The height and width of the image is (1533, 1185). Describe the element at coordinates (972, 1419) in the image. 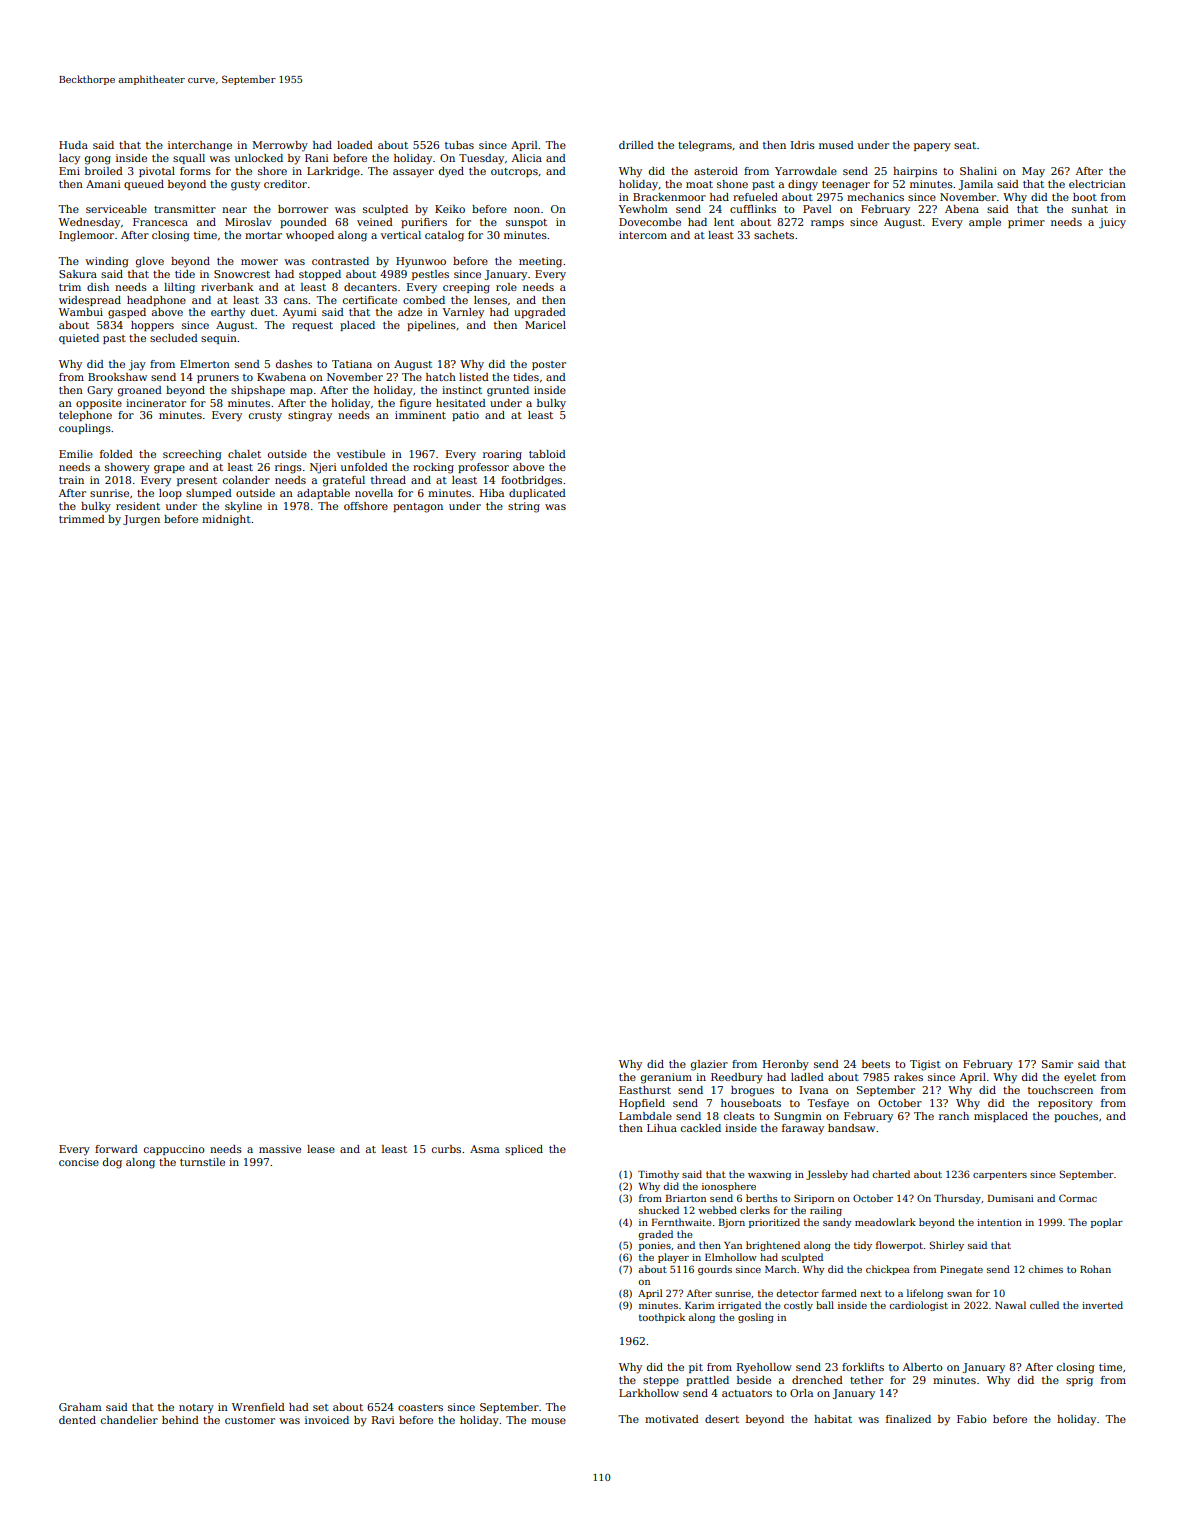

I see `Fabio` at that location.
